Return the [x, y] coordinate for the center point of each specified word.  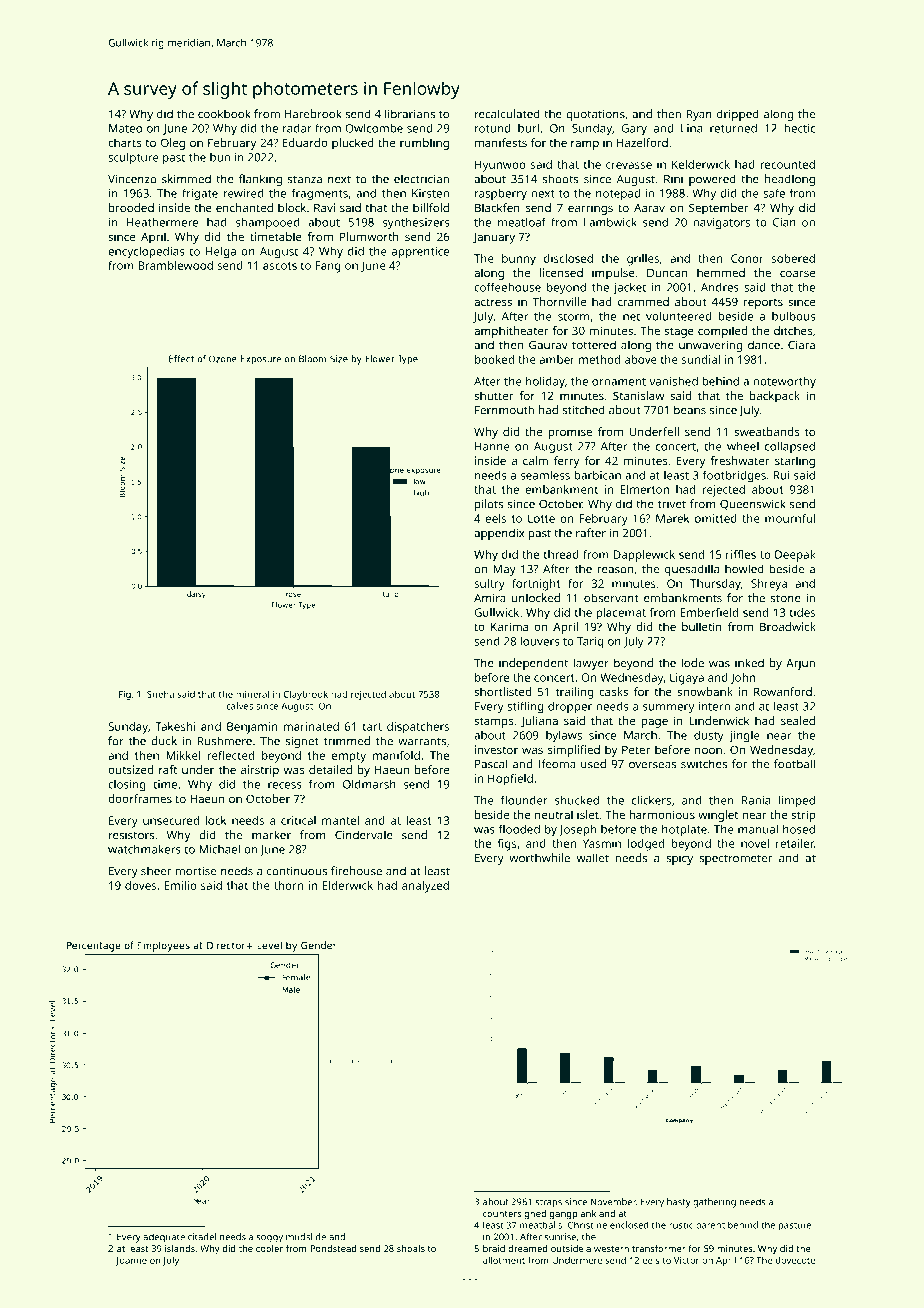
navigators [721, 224]
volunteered [678, 316]
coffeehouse [507, 287]
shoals [411, 1248]
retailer [795, 843]
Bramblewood [175, 265]
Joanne [131, 1261]
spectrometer [736, 859]
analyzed [425, 887]
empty [349, 757]
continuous [297, 871]
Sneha [160, 694]
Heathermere [162, 222]
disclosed [568, 258]
